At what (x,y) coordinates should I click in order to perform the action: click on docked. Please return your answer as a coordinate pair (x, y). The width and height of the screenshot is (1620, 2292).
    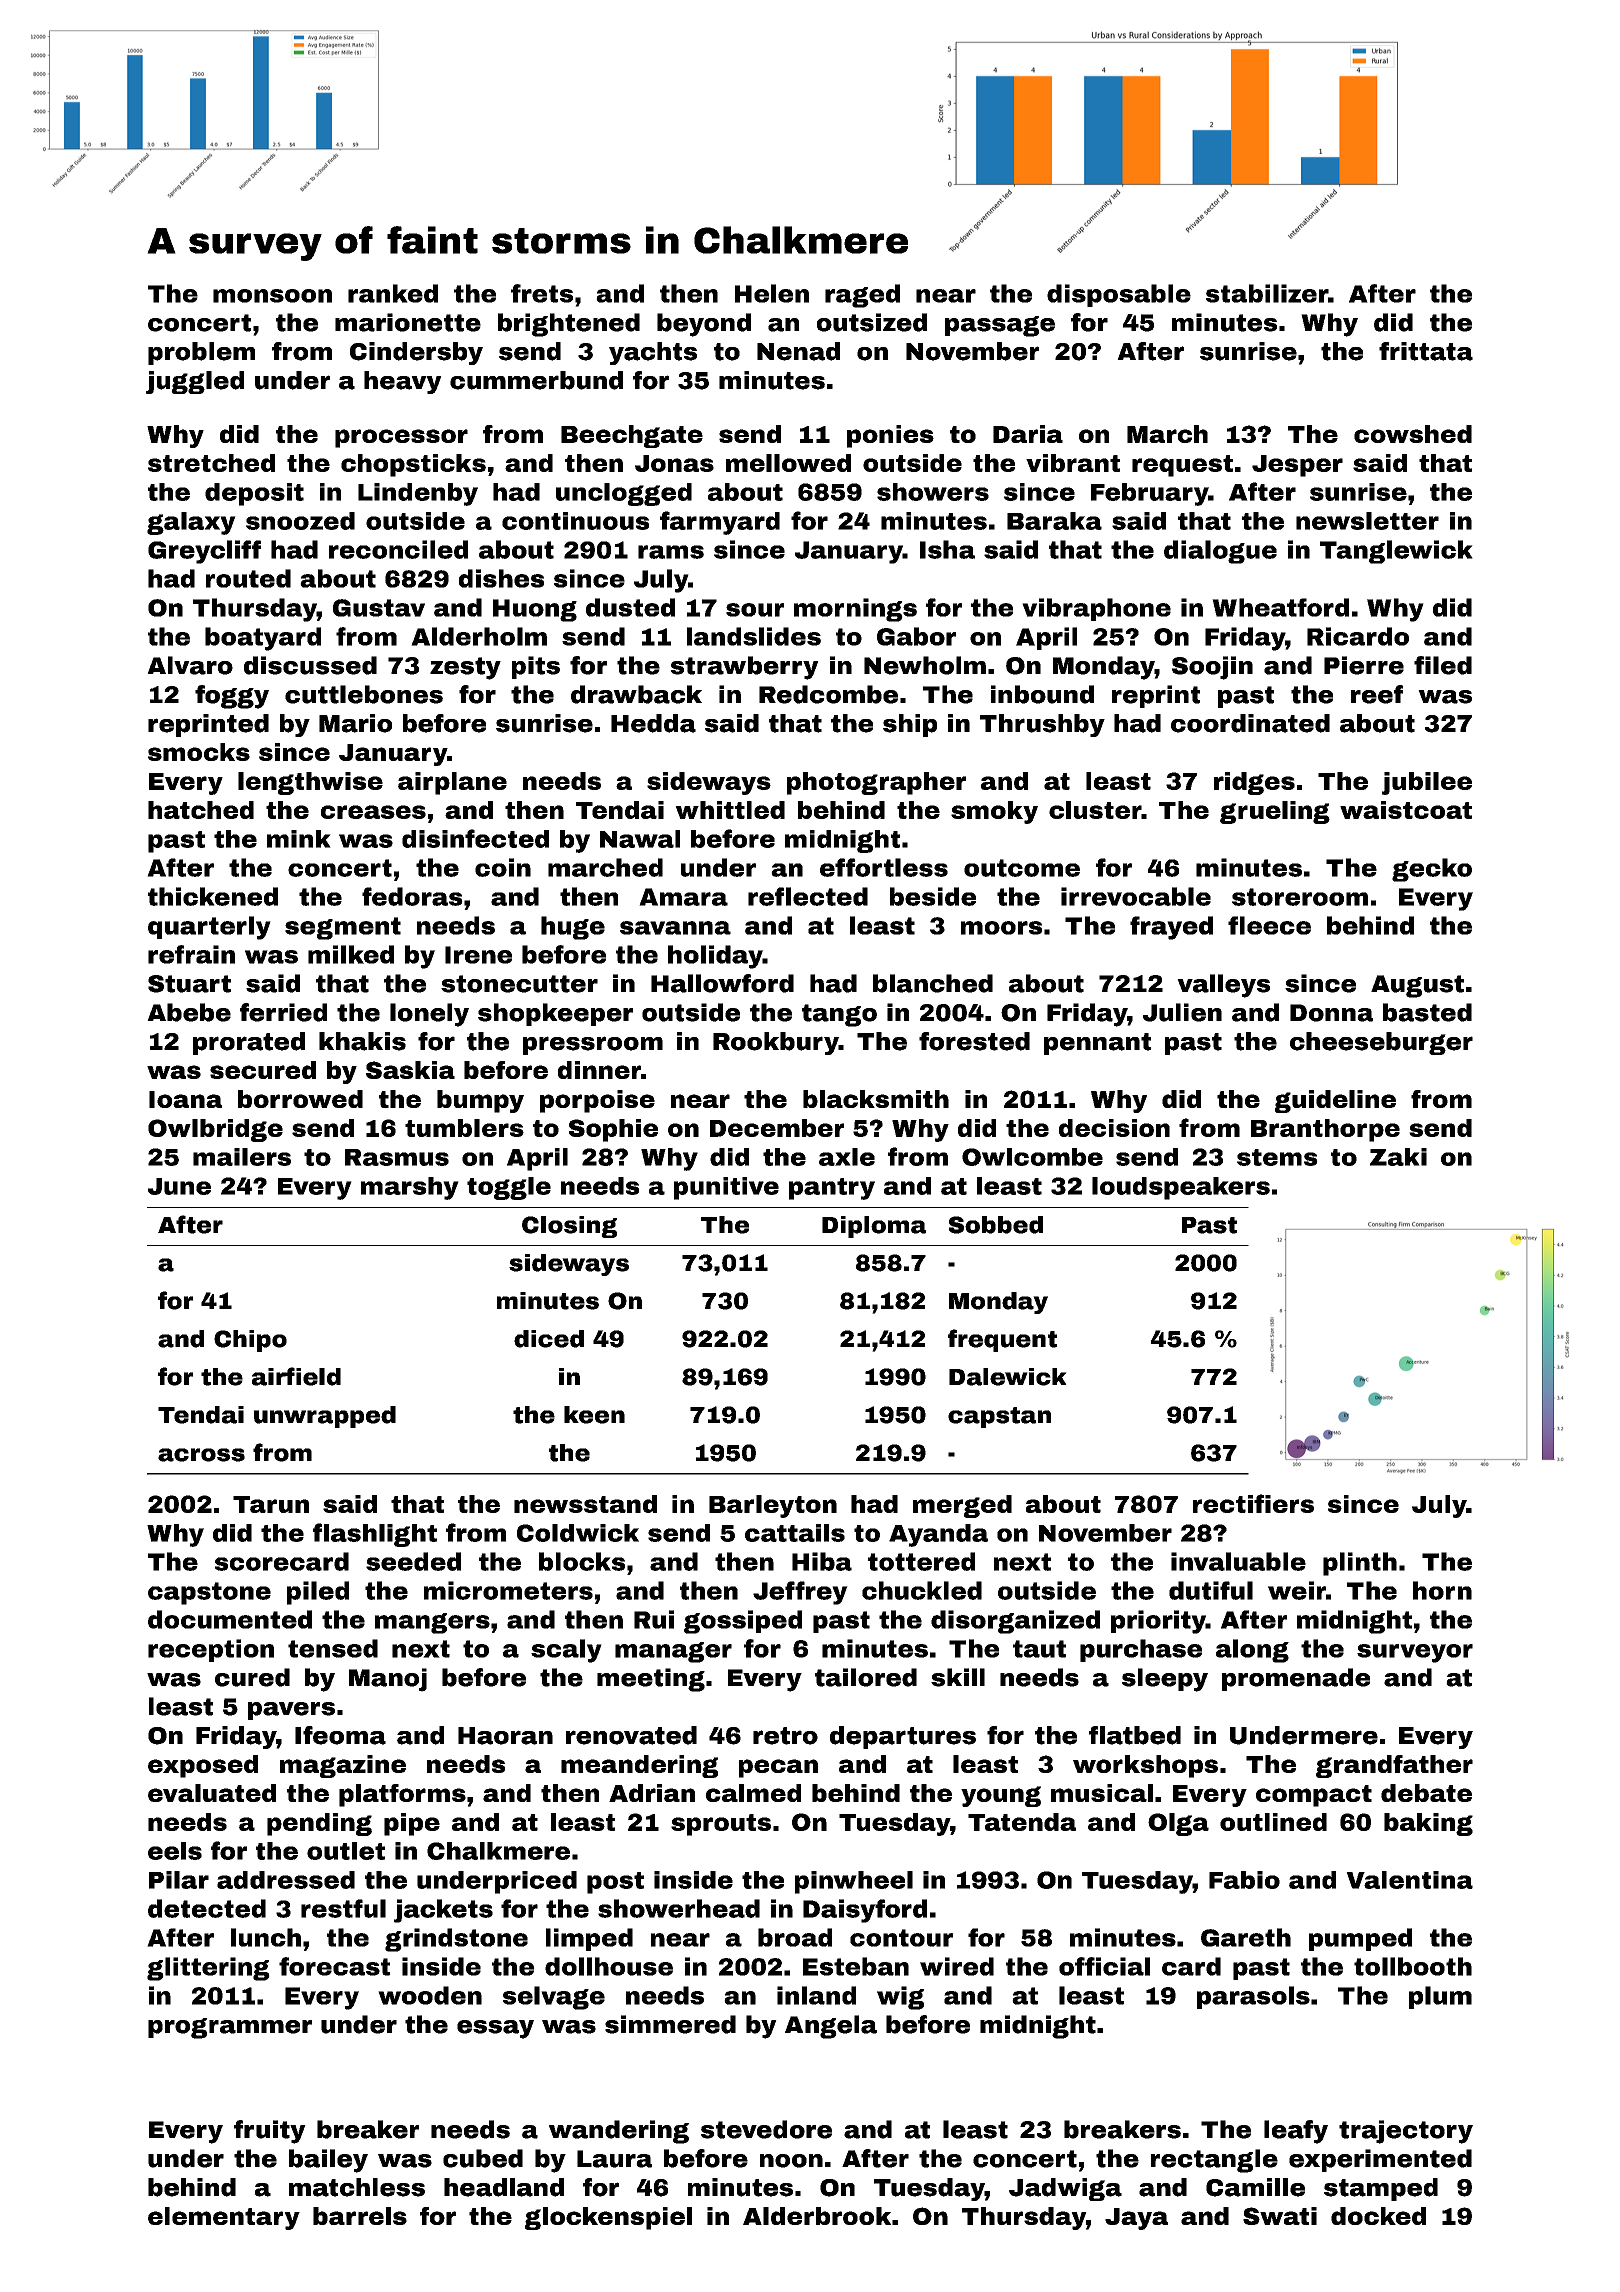
    Looking at the image, I should click on (1378, 2216).
